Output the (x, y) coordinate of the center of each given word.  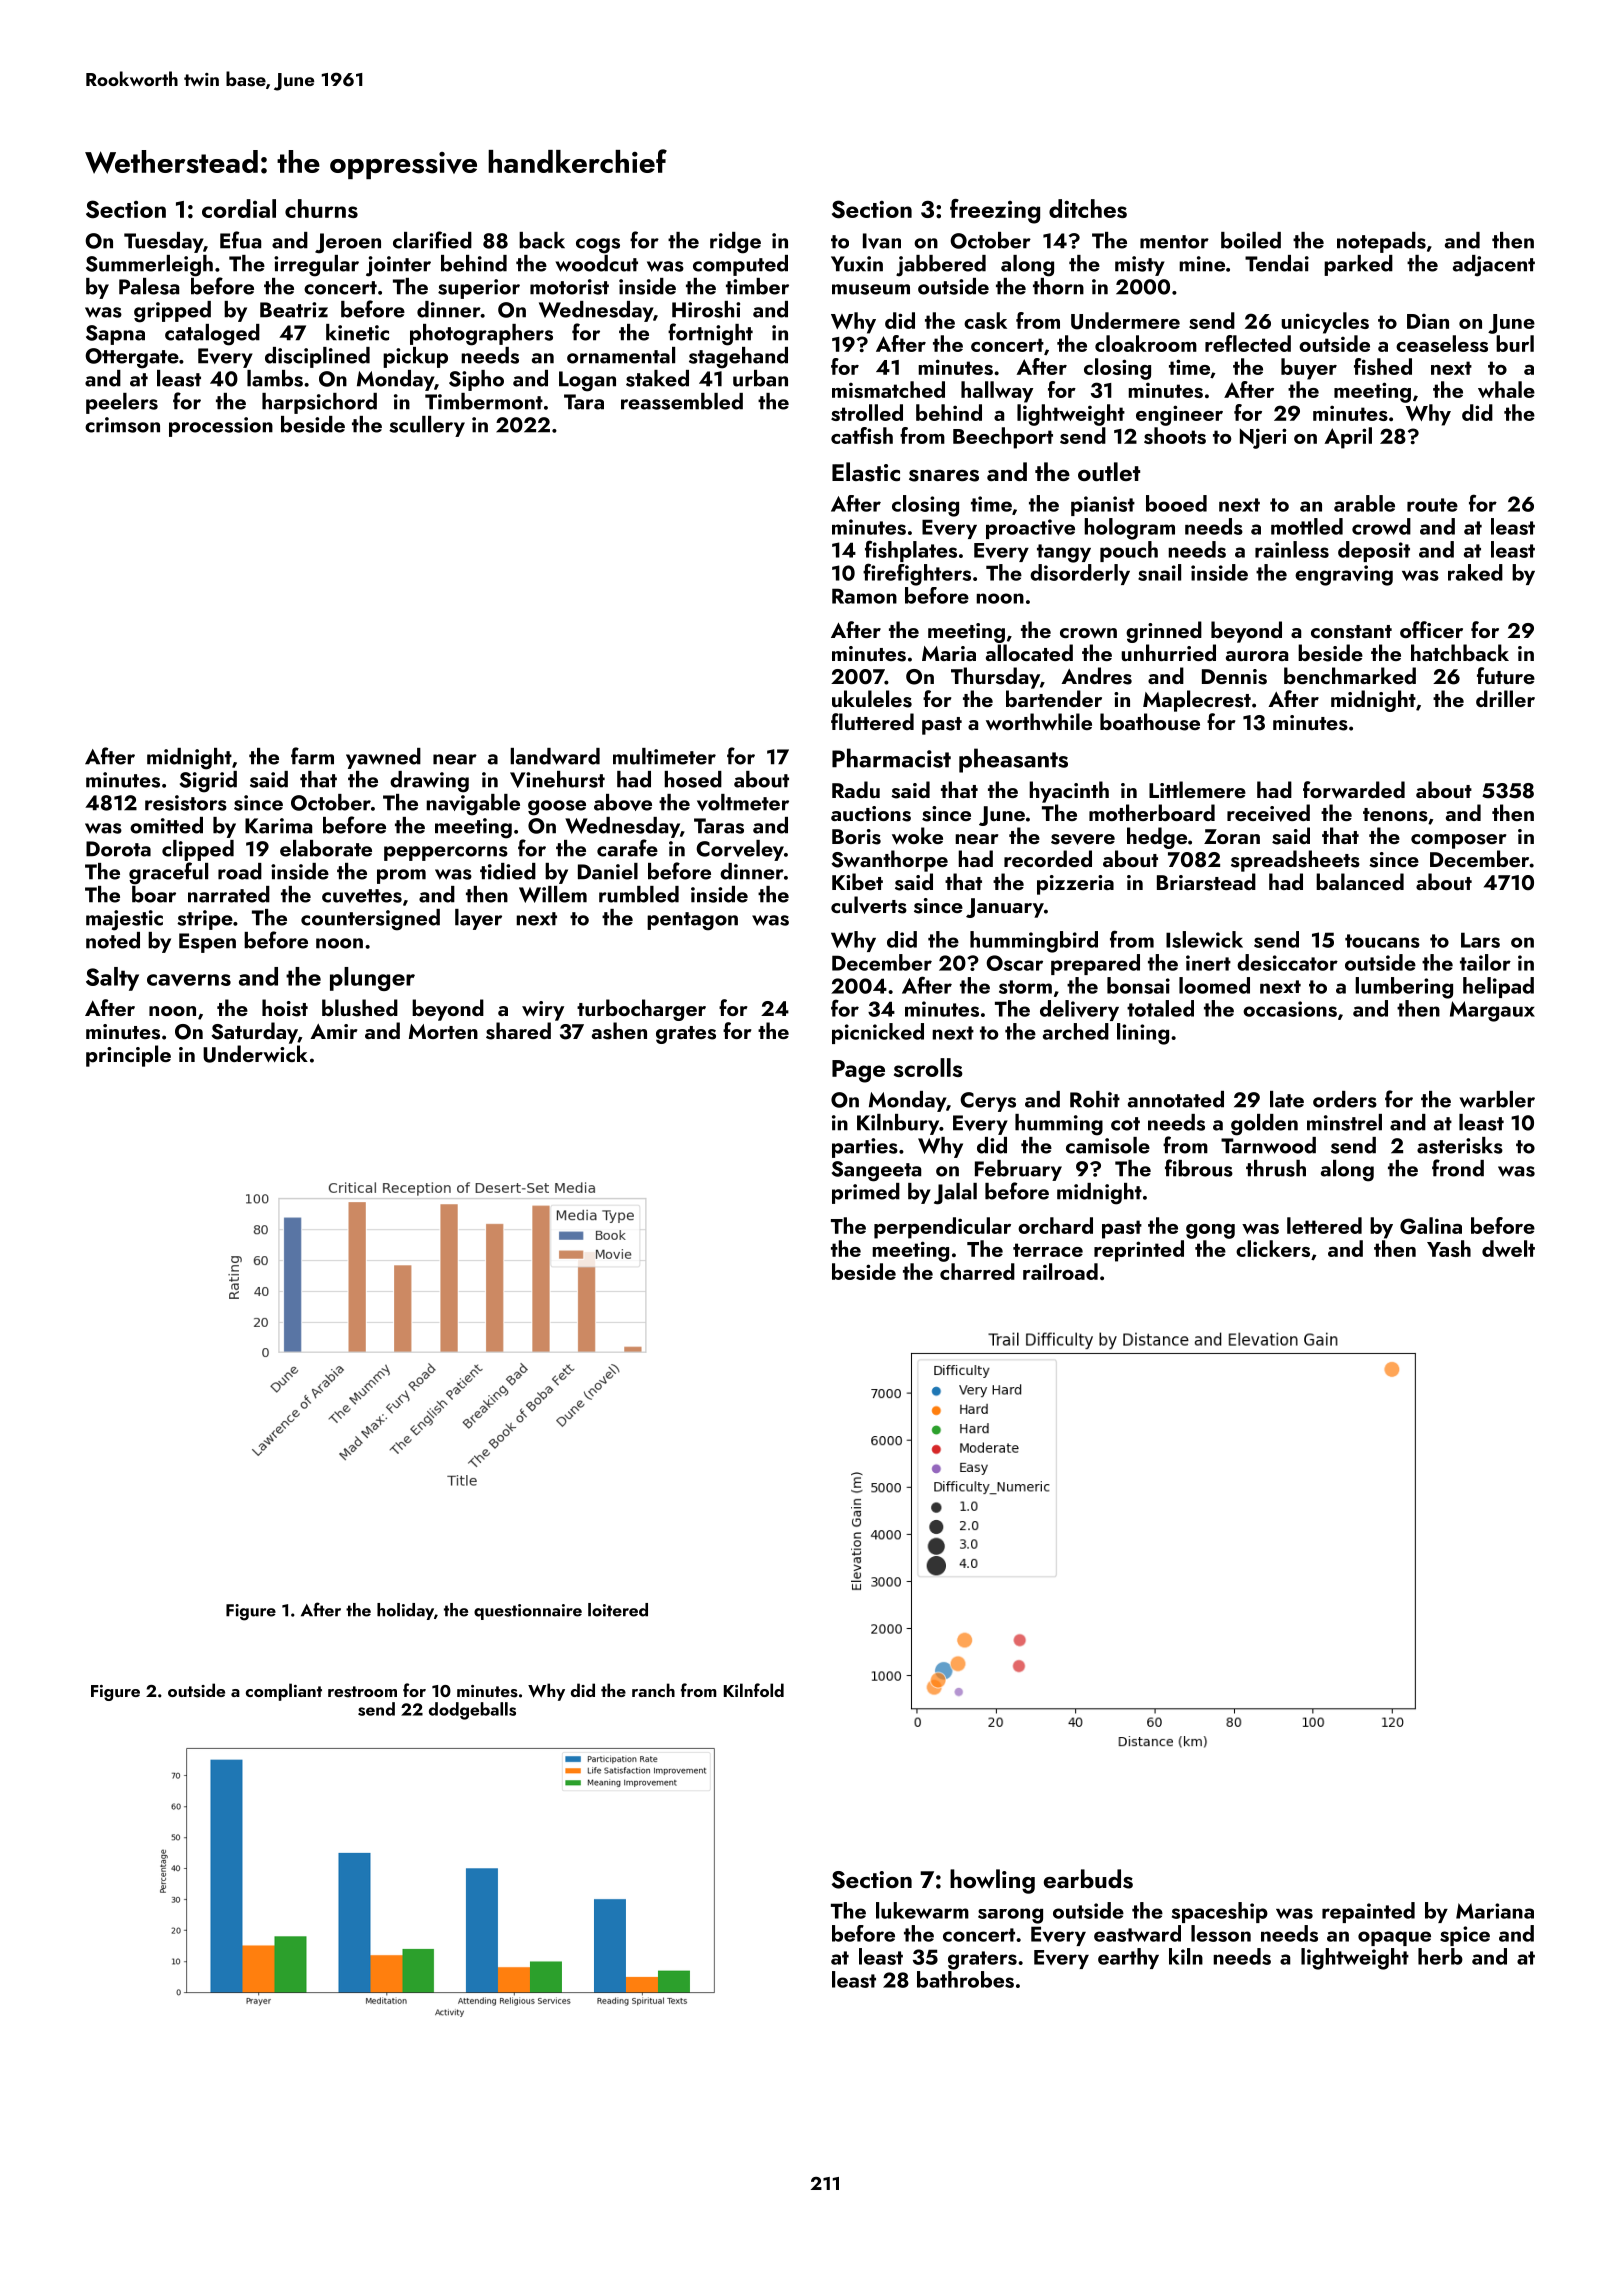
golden (1264, 1125)
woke (917, 835)
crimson (122, 425)
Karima (278, 826)
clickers (1273, 1248)
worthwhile (1039, 721)
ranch (653, 1690)
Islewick (1204, 939)
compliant (284, 1692)
